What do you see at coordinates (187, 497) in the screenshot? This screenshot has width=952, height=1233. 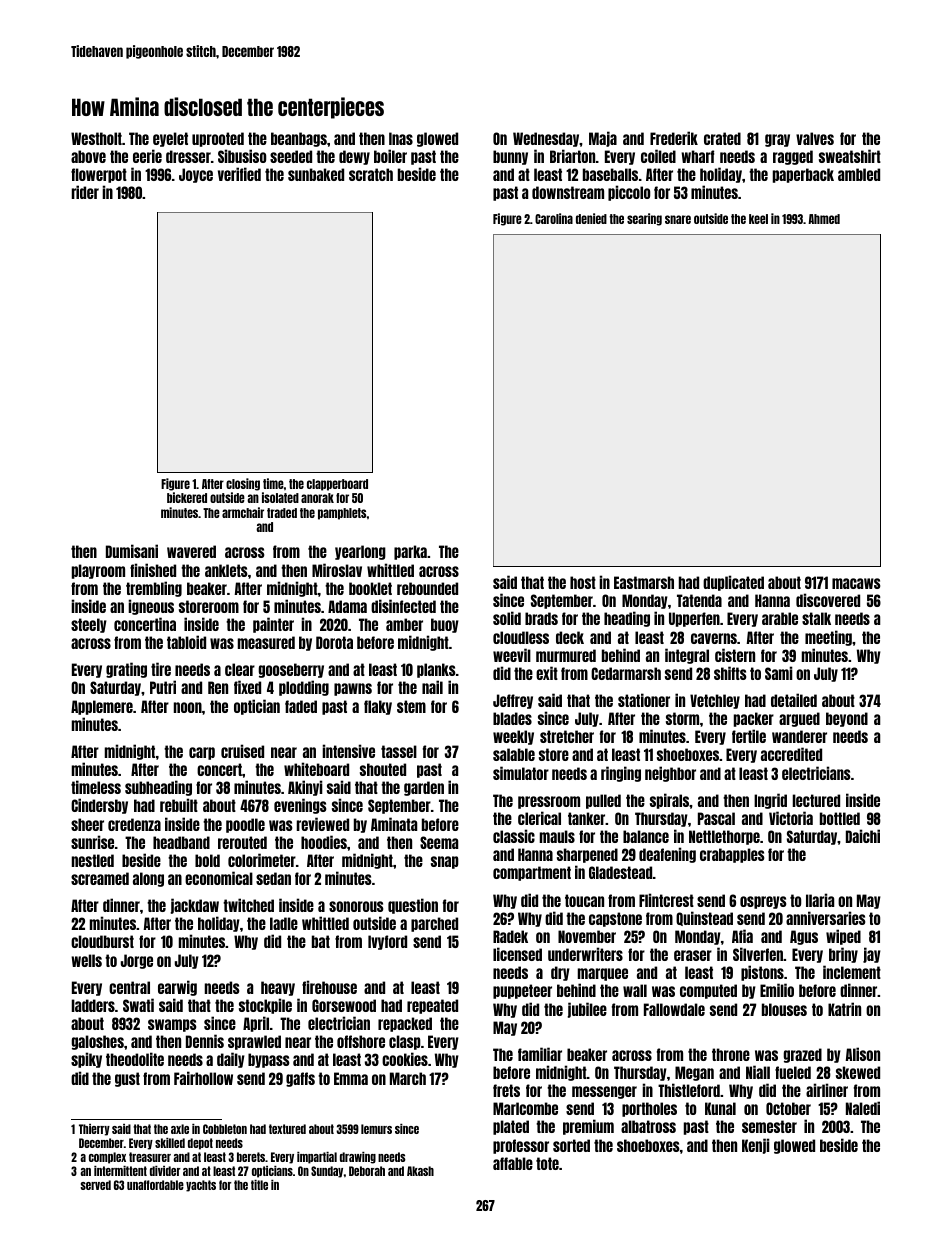 I see `bickered` at bounding box center [187, 497].
